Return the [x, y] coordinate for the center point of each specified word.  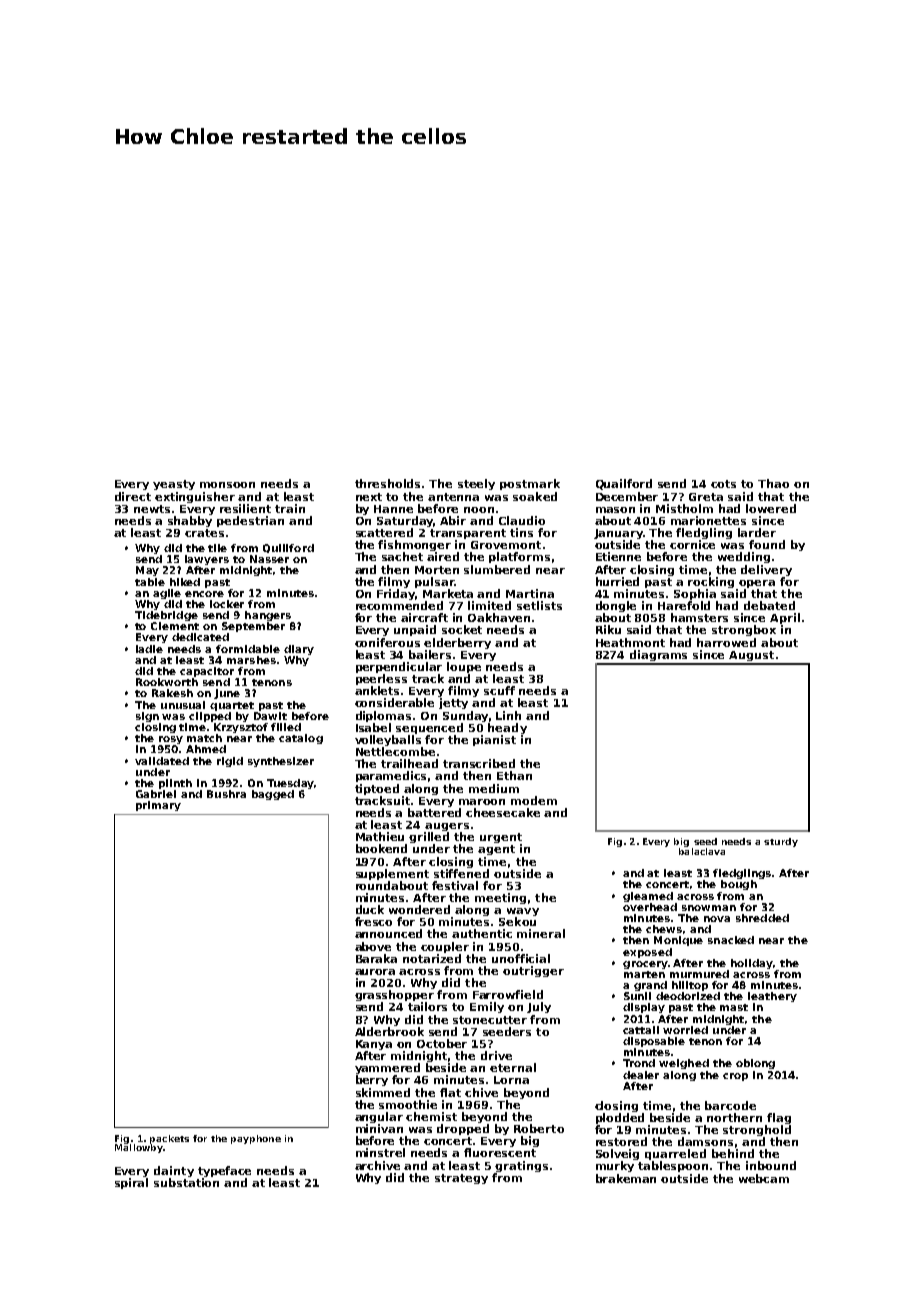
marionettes [708, 520]
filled [286, 727]
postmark [530, 484]
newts [152, 509]
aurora [375, 972]
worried [685, 1030]
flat [450, 1092]
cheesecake [503, 812]
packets [169, 1139]
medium [494, 788]
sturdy [781, 842]
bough [739, 885]
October [442, 1043]
